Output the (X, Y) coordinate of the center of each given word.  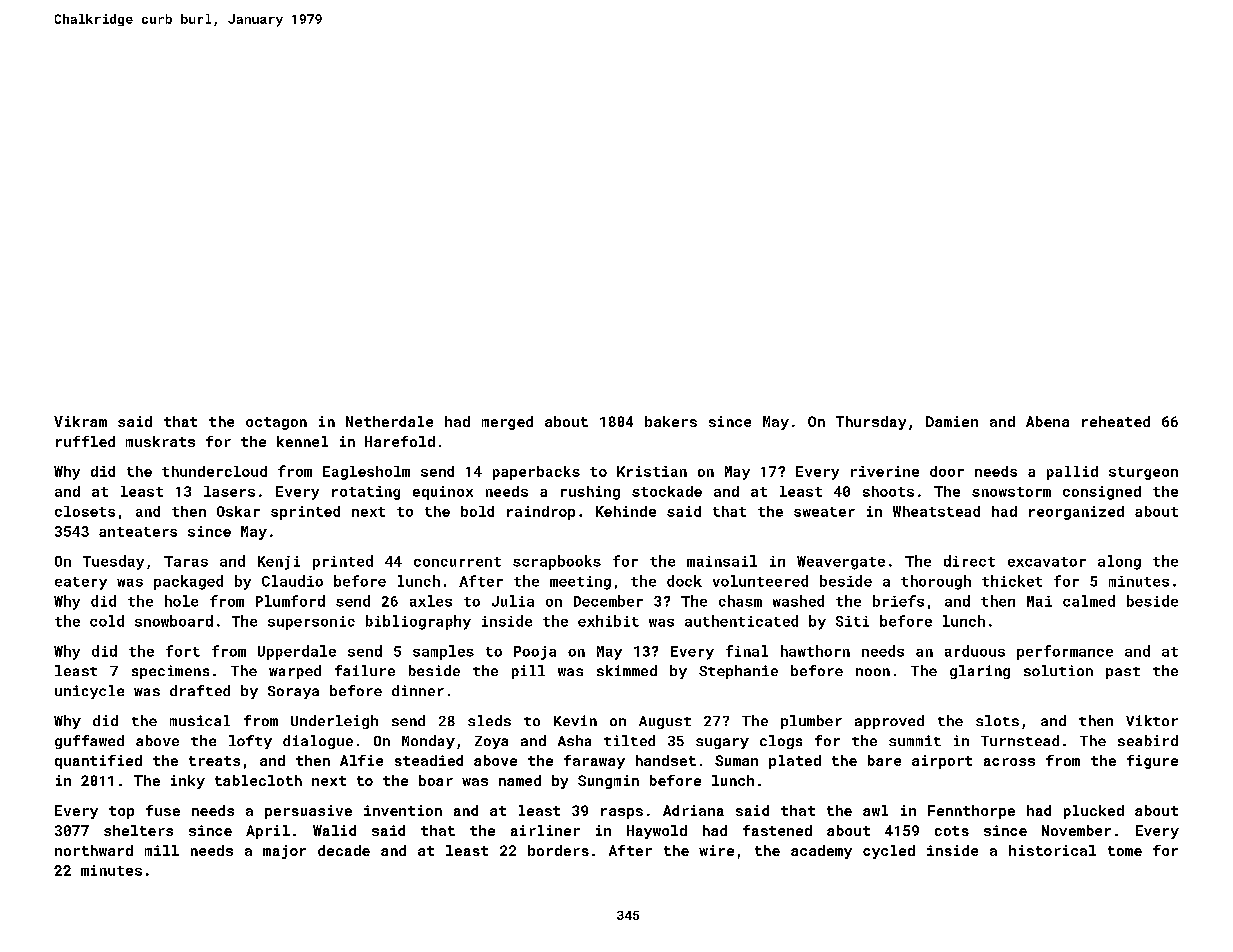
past (1123, 673)
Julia (513, 601)
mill (162, 850)
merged (507, 423)
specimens (170, 672)
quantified (98, 762)
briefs (898, 601)
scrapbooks (557, 562)
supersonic (311, 623)
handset (666, 760)
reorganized (1076, 513)
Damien (952, 421)
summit (915, 740)
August (665, 722)
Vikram (80, 421)
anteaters (138, 532)
